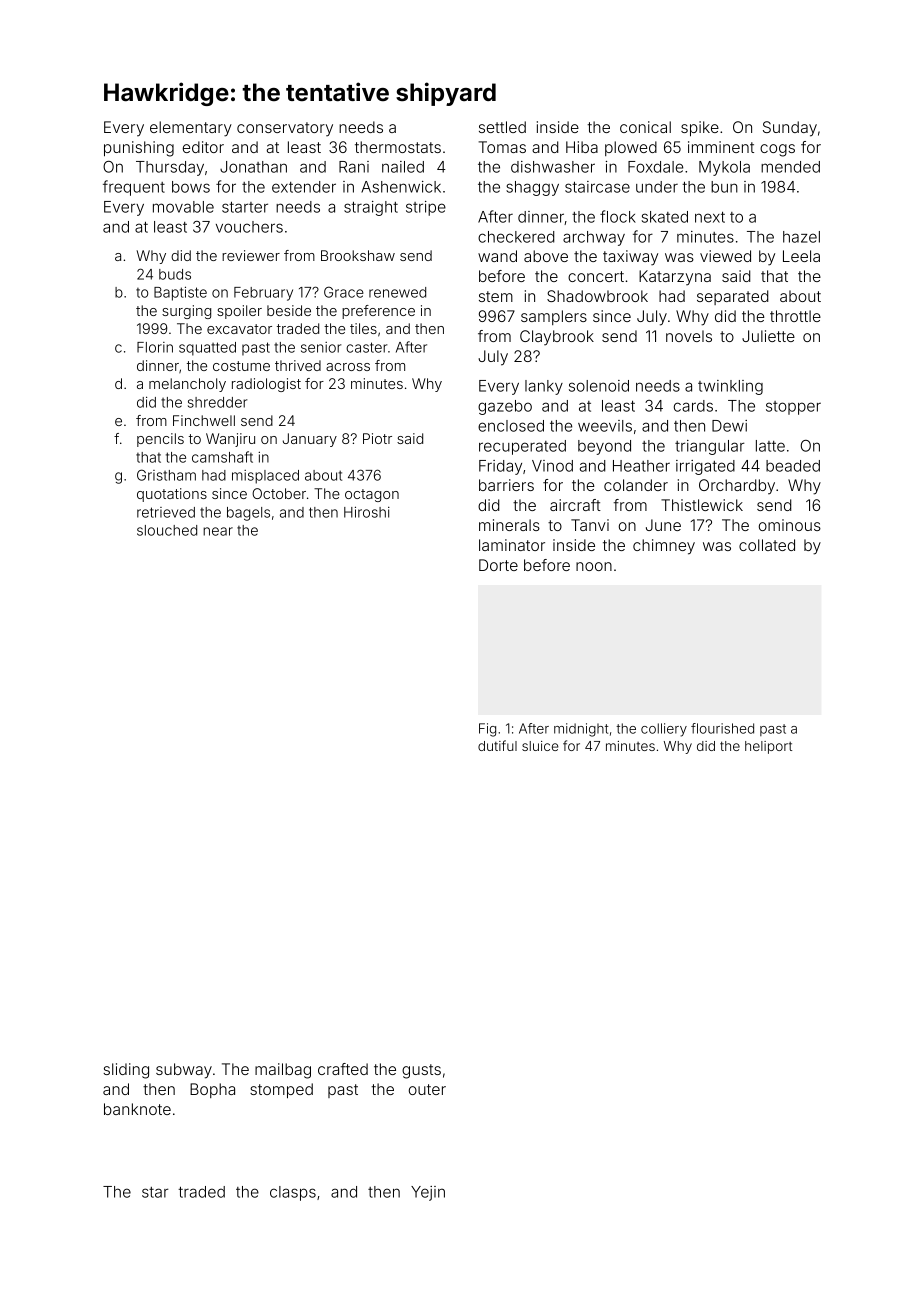 The width and height of the image is (924, 1308). What do you see at coordinates (664, 730) in the image?
I see `colliery` at bounding box center [664, 730].
